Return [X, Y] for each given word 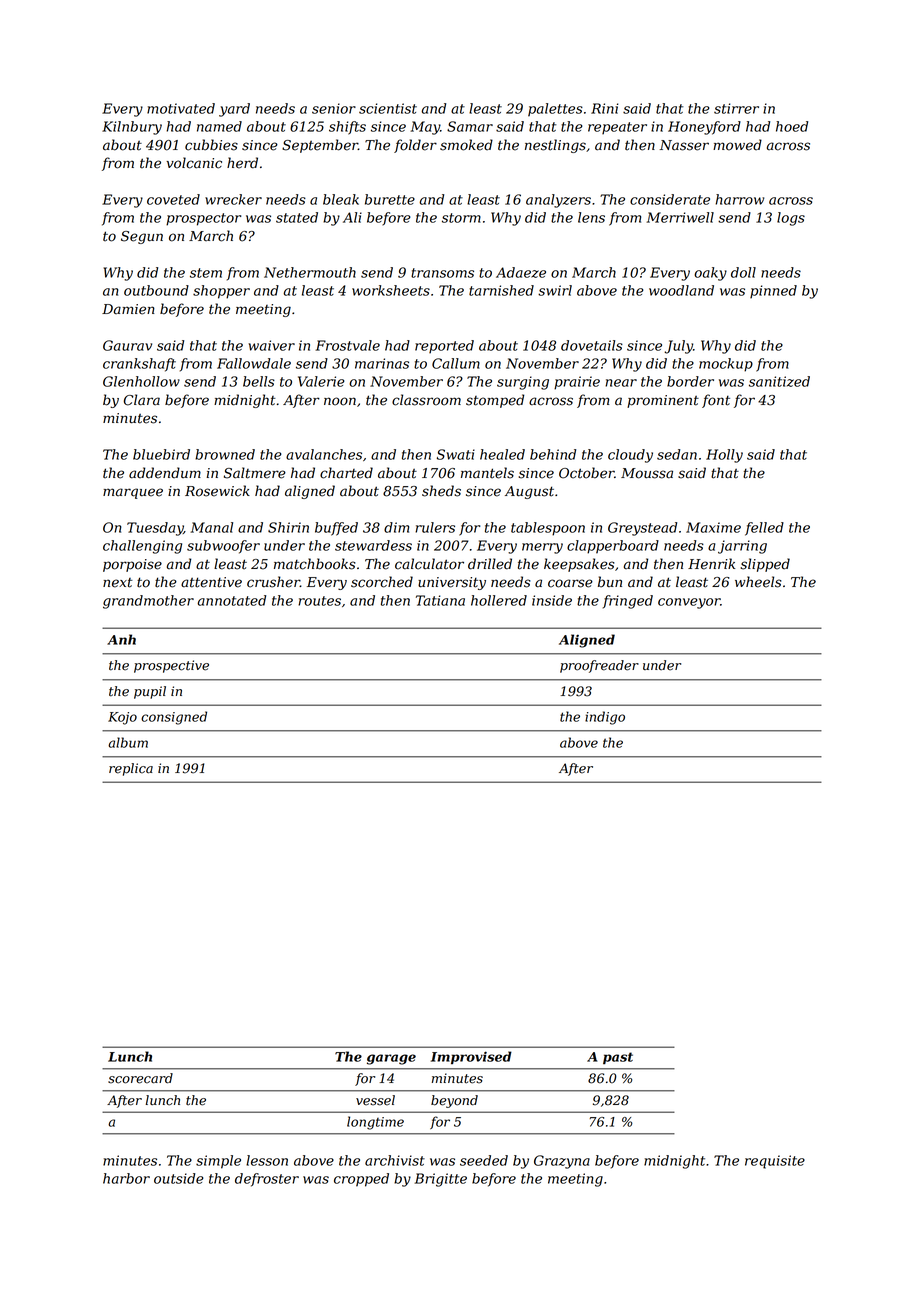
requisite [775, 1162]
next [118, 583]
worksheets [391, 290]
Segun [142, 237]
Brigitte [441, 1180]
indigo [605, 718]
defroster [267, 1180]
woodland [681, 290]
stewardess [373, 545]
